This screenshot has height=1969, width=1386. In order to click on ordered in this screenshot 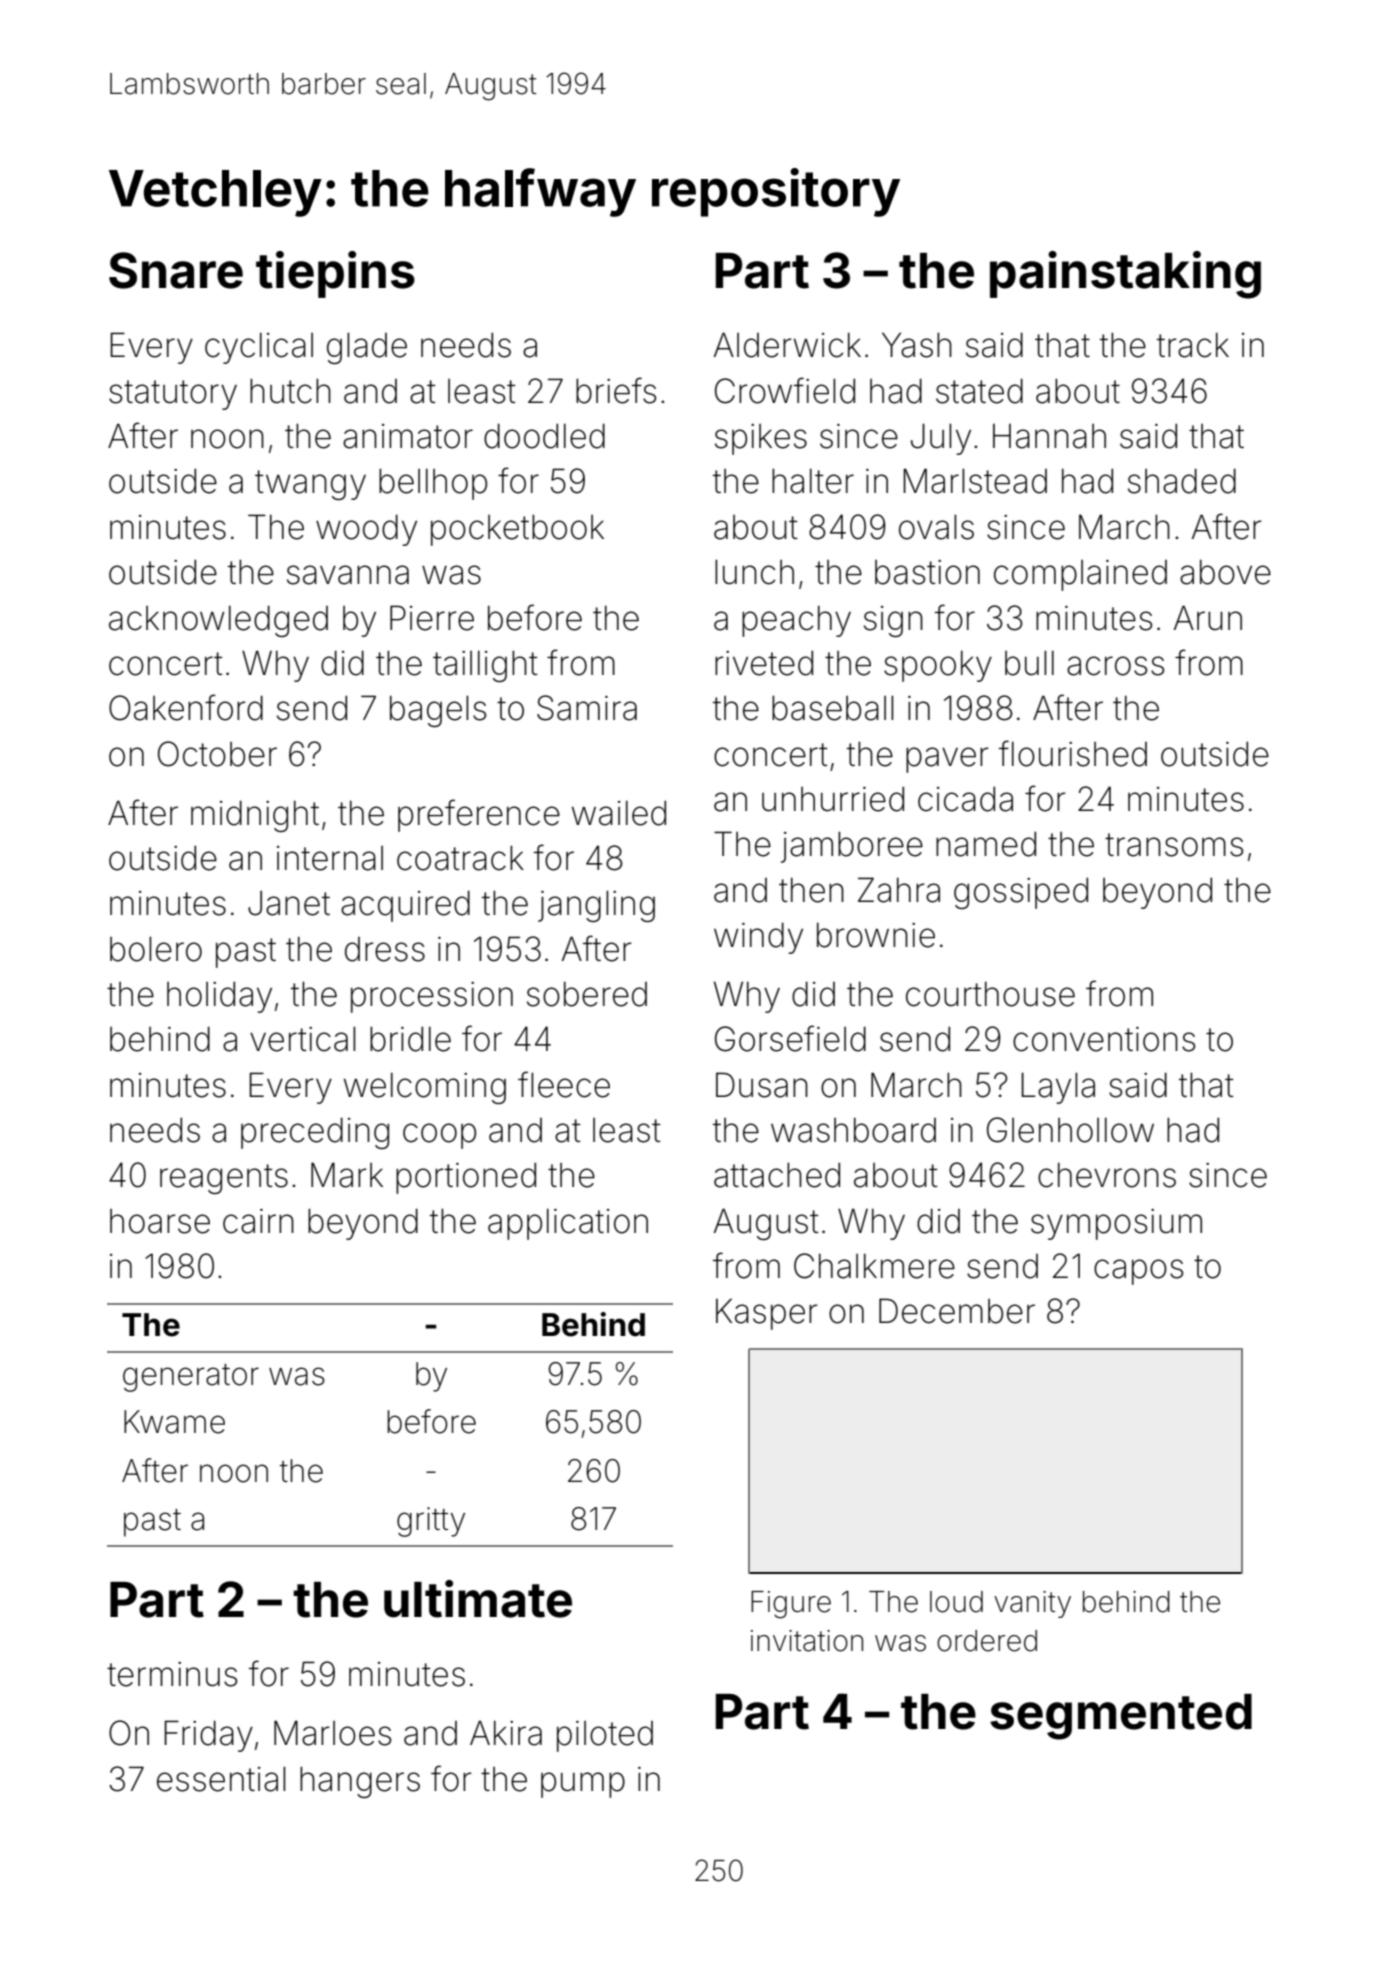, I will do `click(987, 1641)`.
